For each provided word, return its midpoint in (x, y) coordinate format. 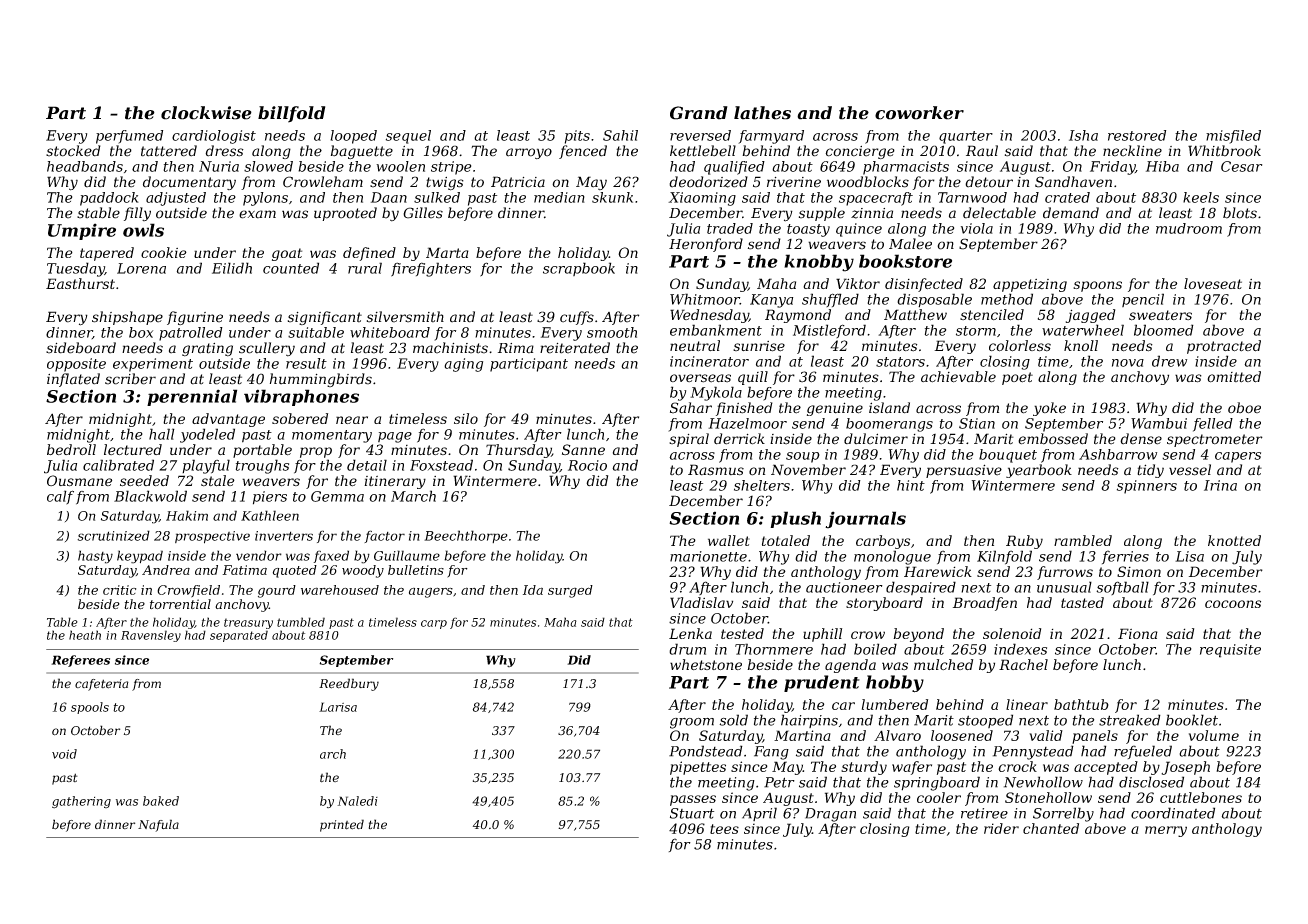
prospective (212, 537)
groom (692, 723)
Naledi (357, 801)
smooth (612, 332)
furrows (1065, 573)
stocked (73, 151)
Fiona (1138, 633)
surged (570, 591)
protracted (1224, 347)
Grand (699, 113)
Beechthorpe (466, 536)
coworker (919, 113)
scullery (267, 349)
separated (239, 636)
